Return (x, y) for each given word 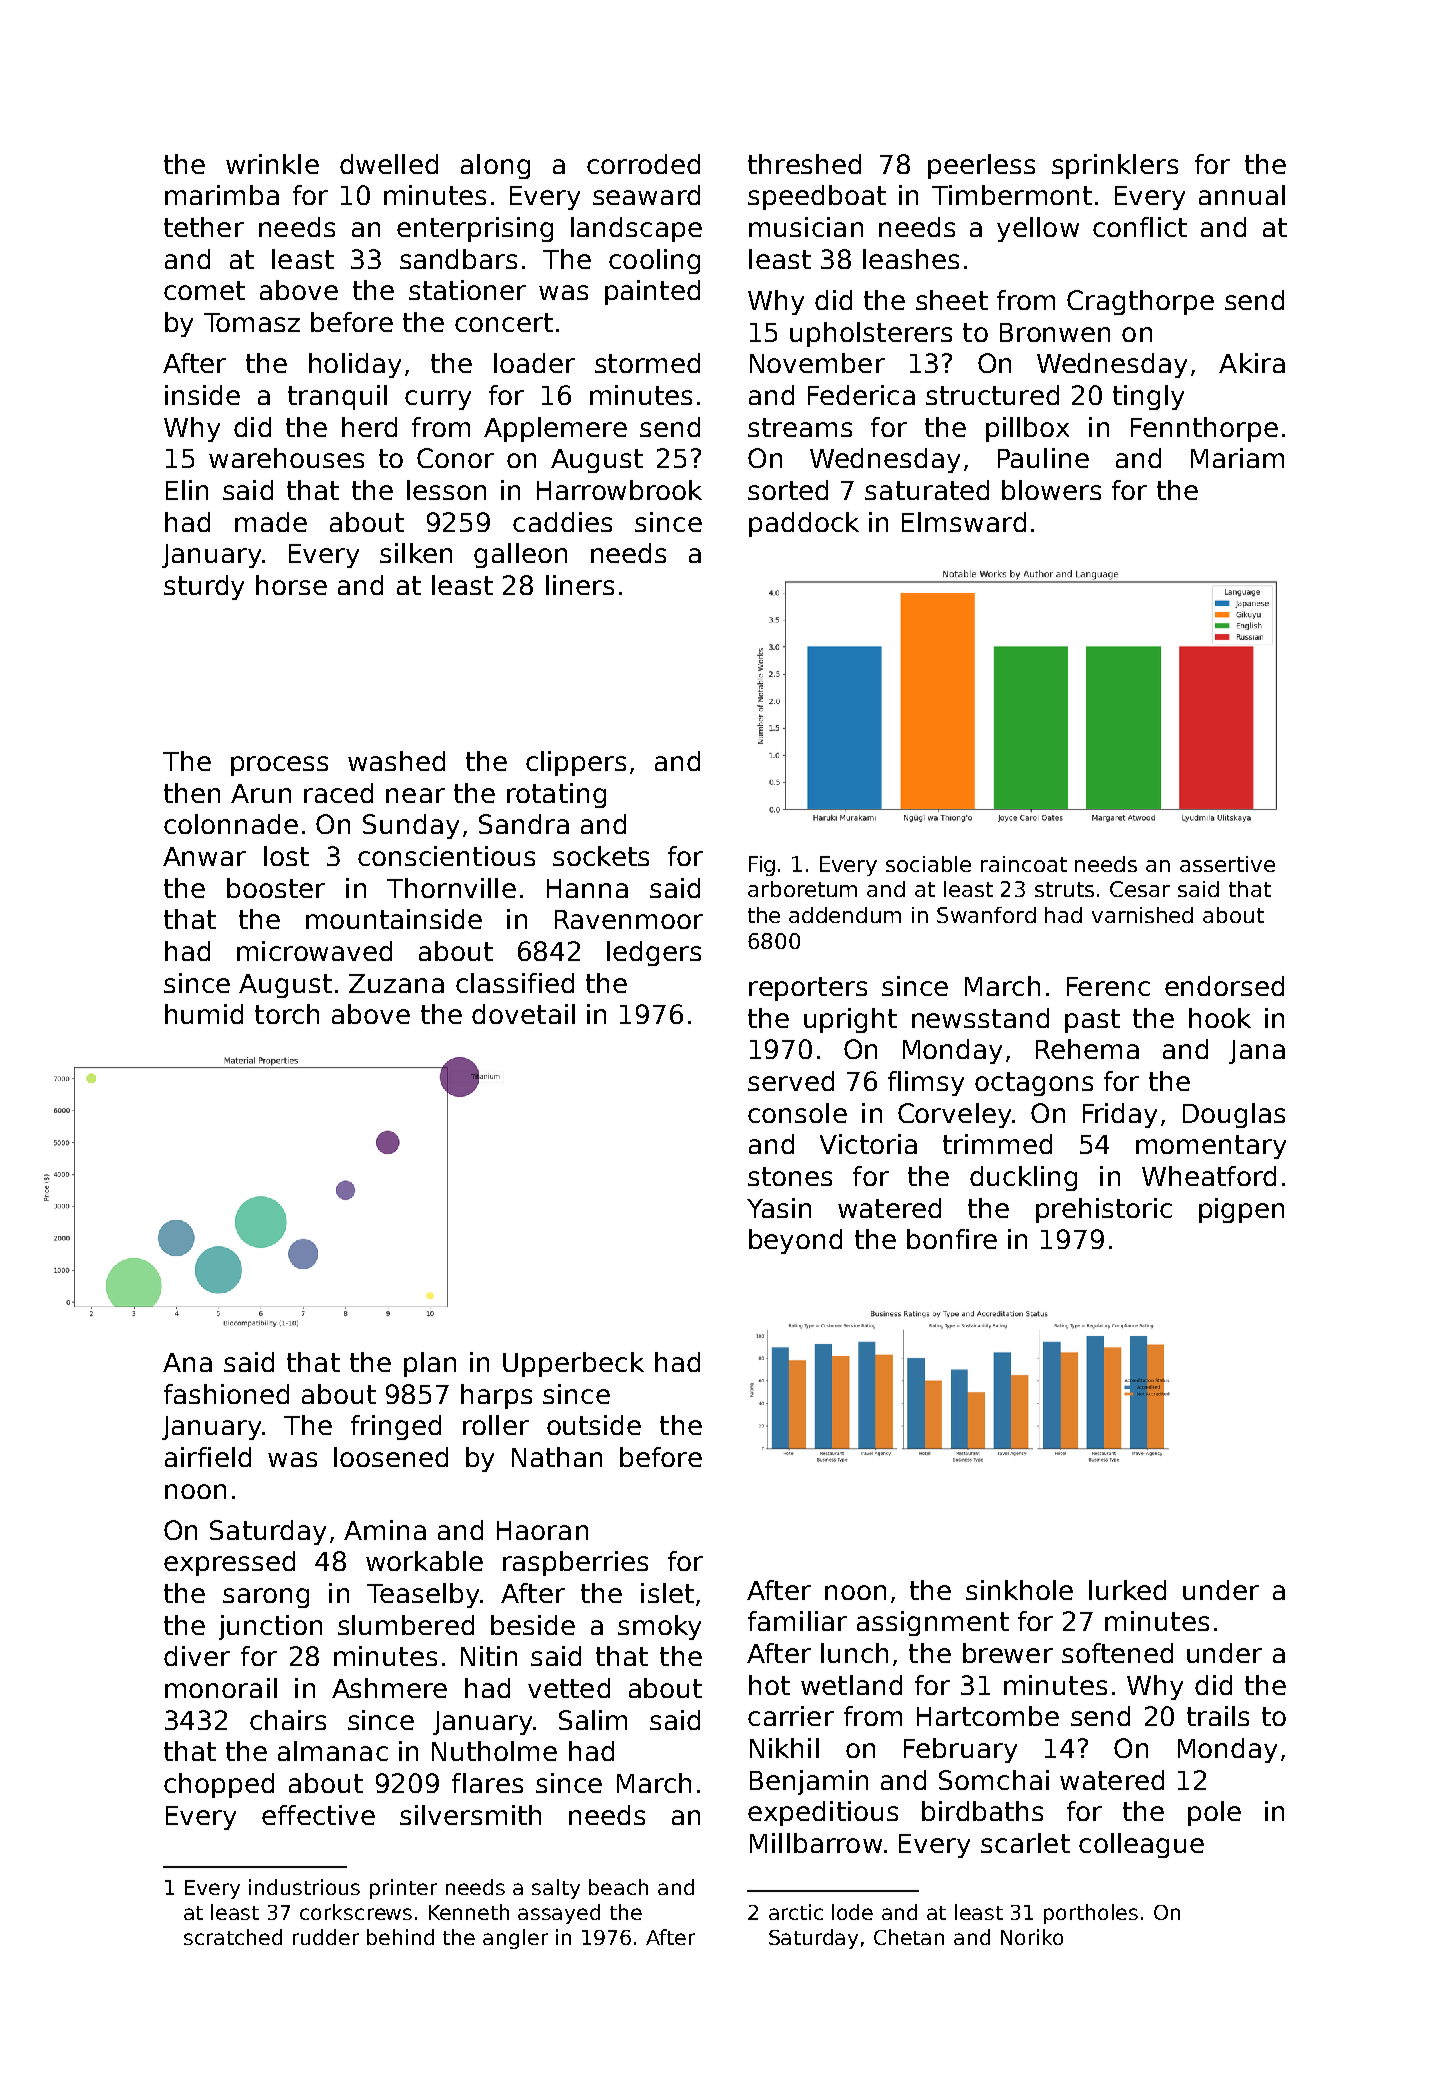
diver (197, 1656)
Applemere (555, 429)
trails (1218, 1716)
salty (556, 1889)
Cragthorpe (1140, 302)
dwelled (389, 164)
